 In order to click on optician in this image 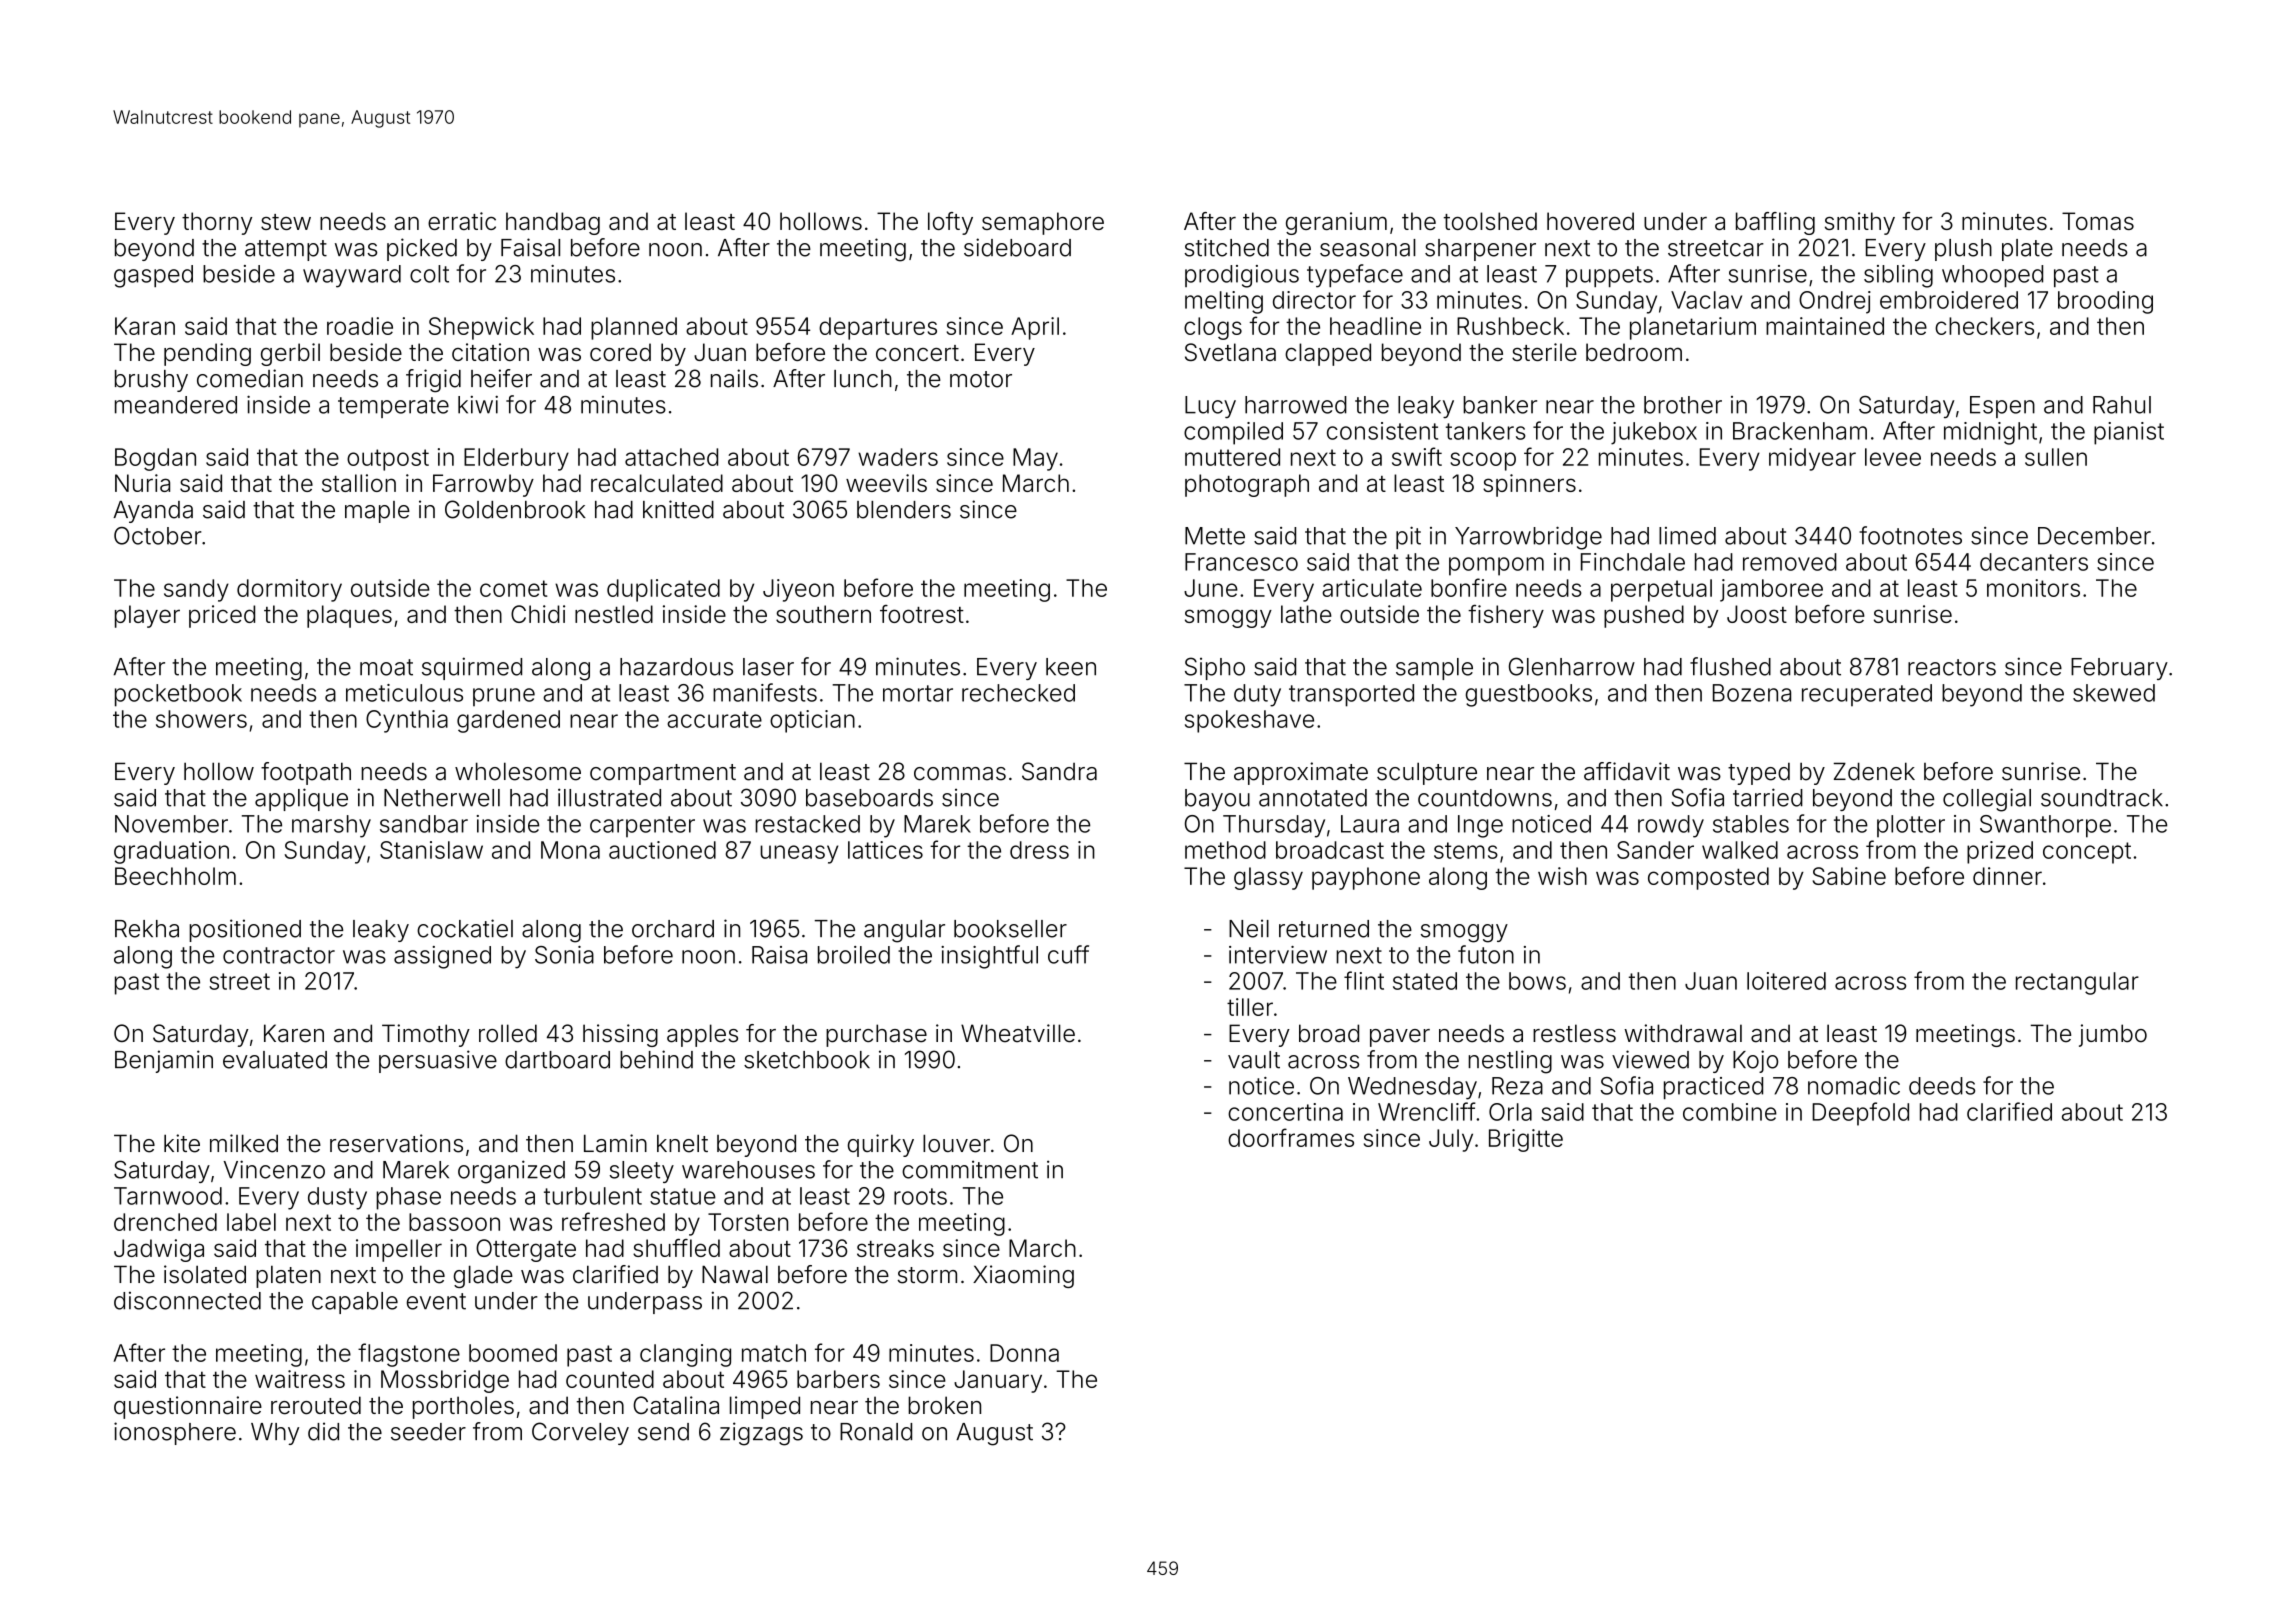, I will do `click(812, 721)`.
